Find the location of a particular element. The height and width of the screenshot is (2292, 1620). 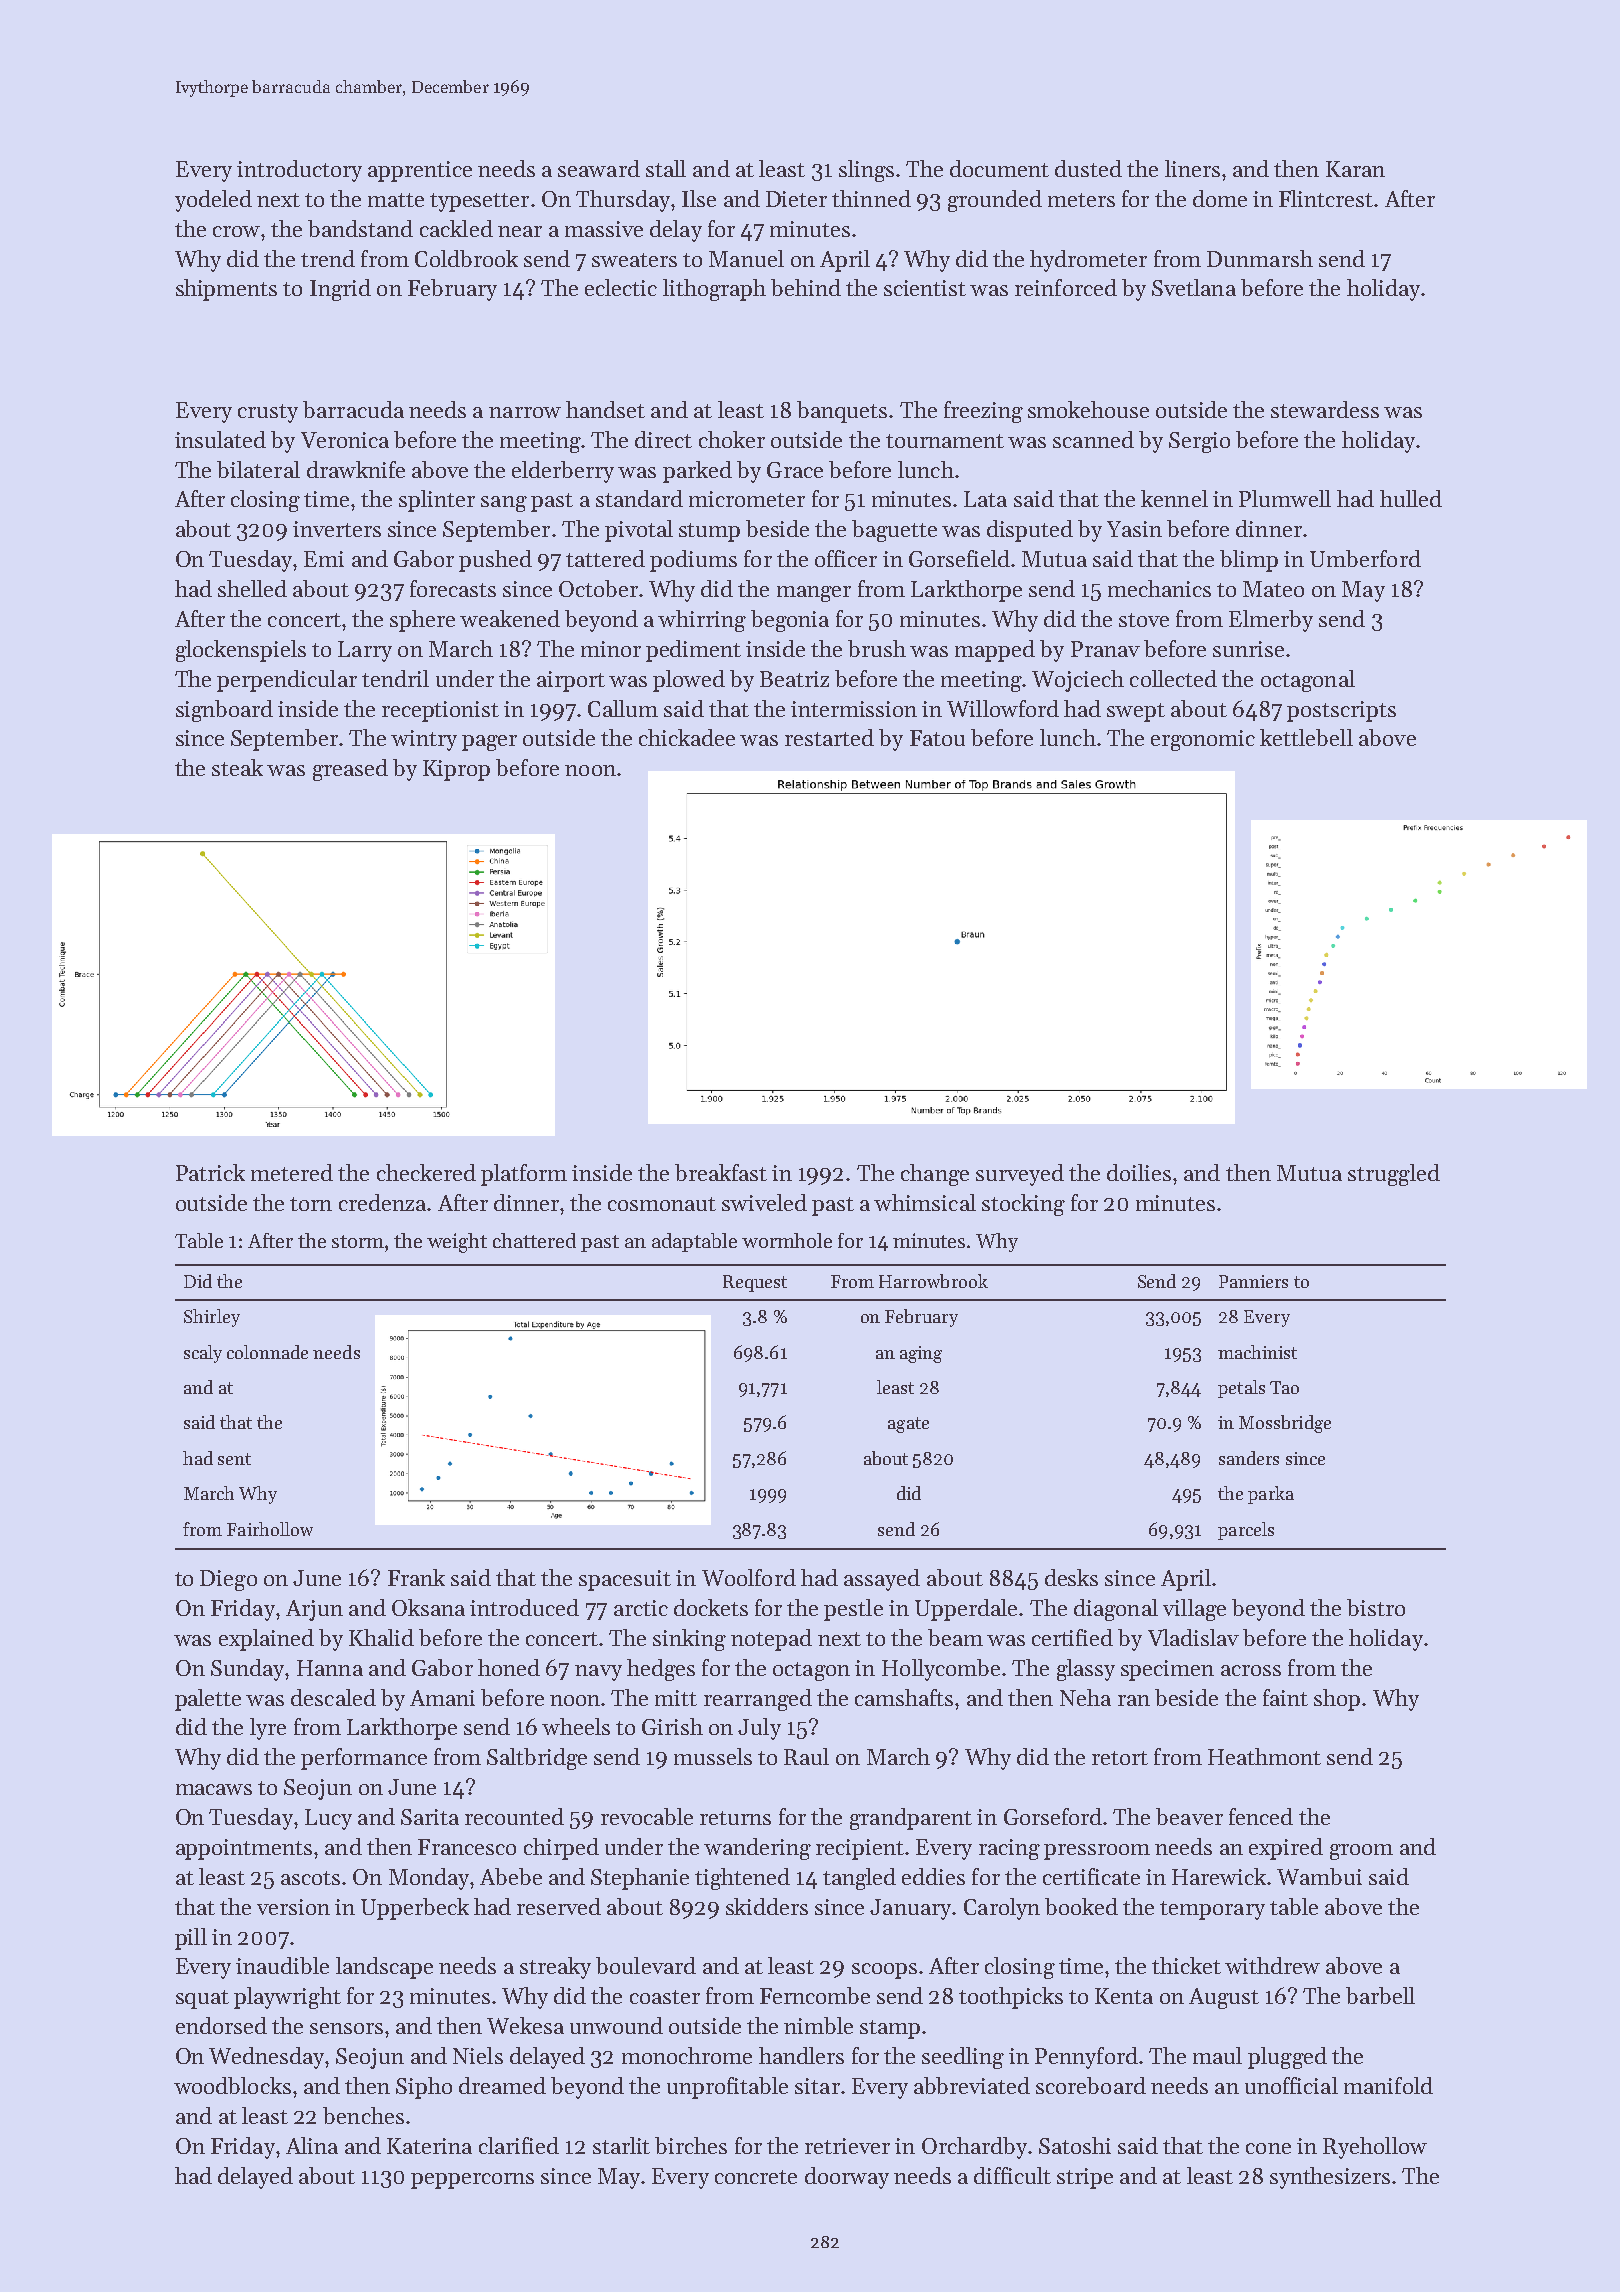

concrete is located at coordinates (756, 2177).
